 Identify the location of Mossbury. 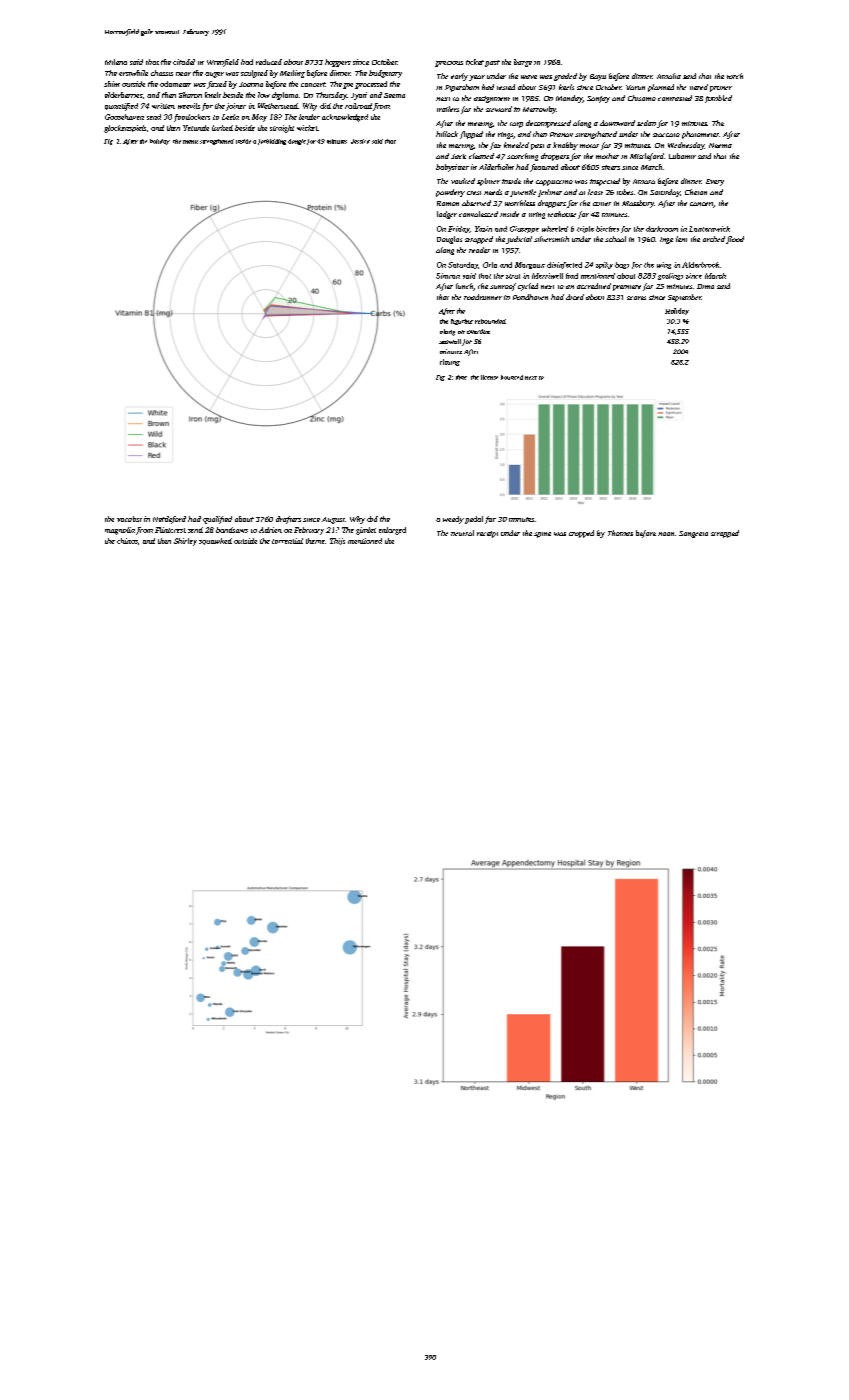
(638, 204).
